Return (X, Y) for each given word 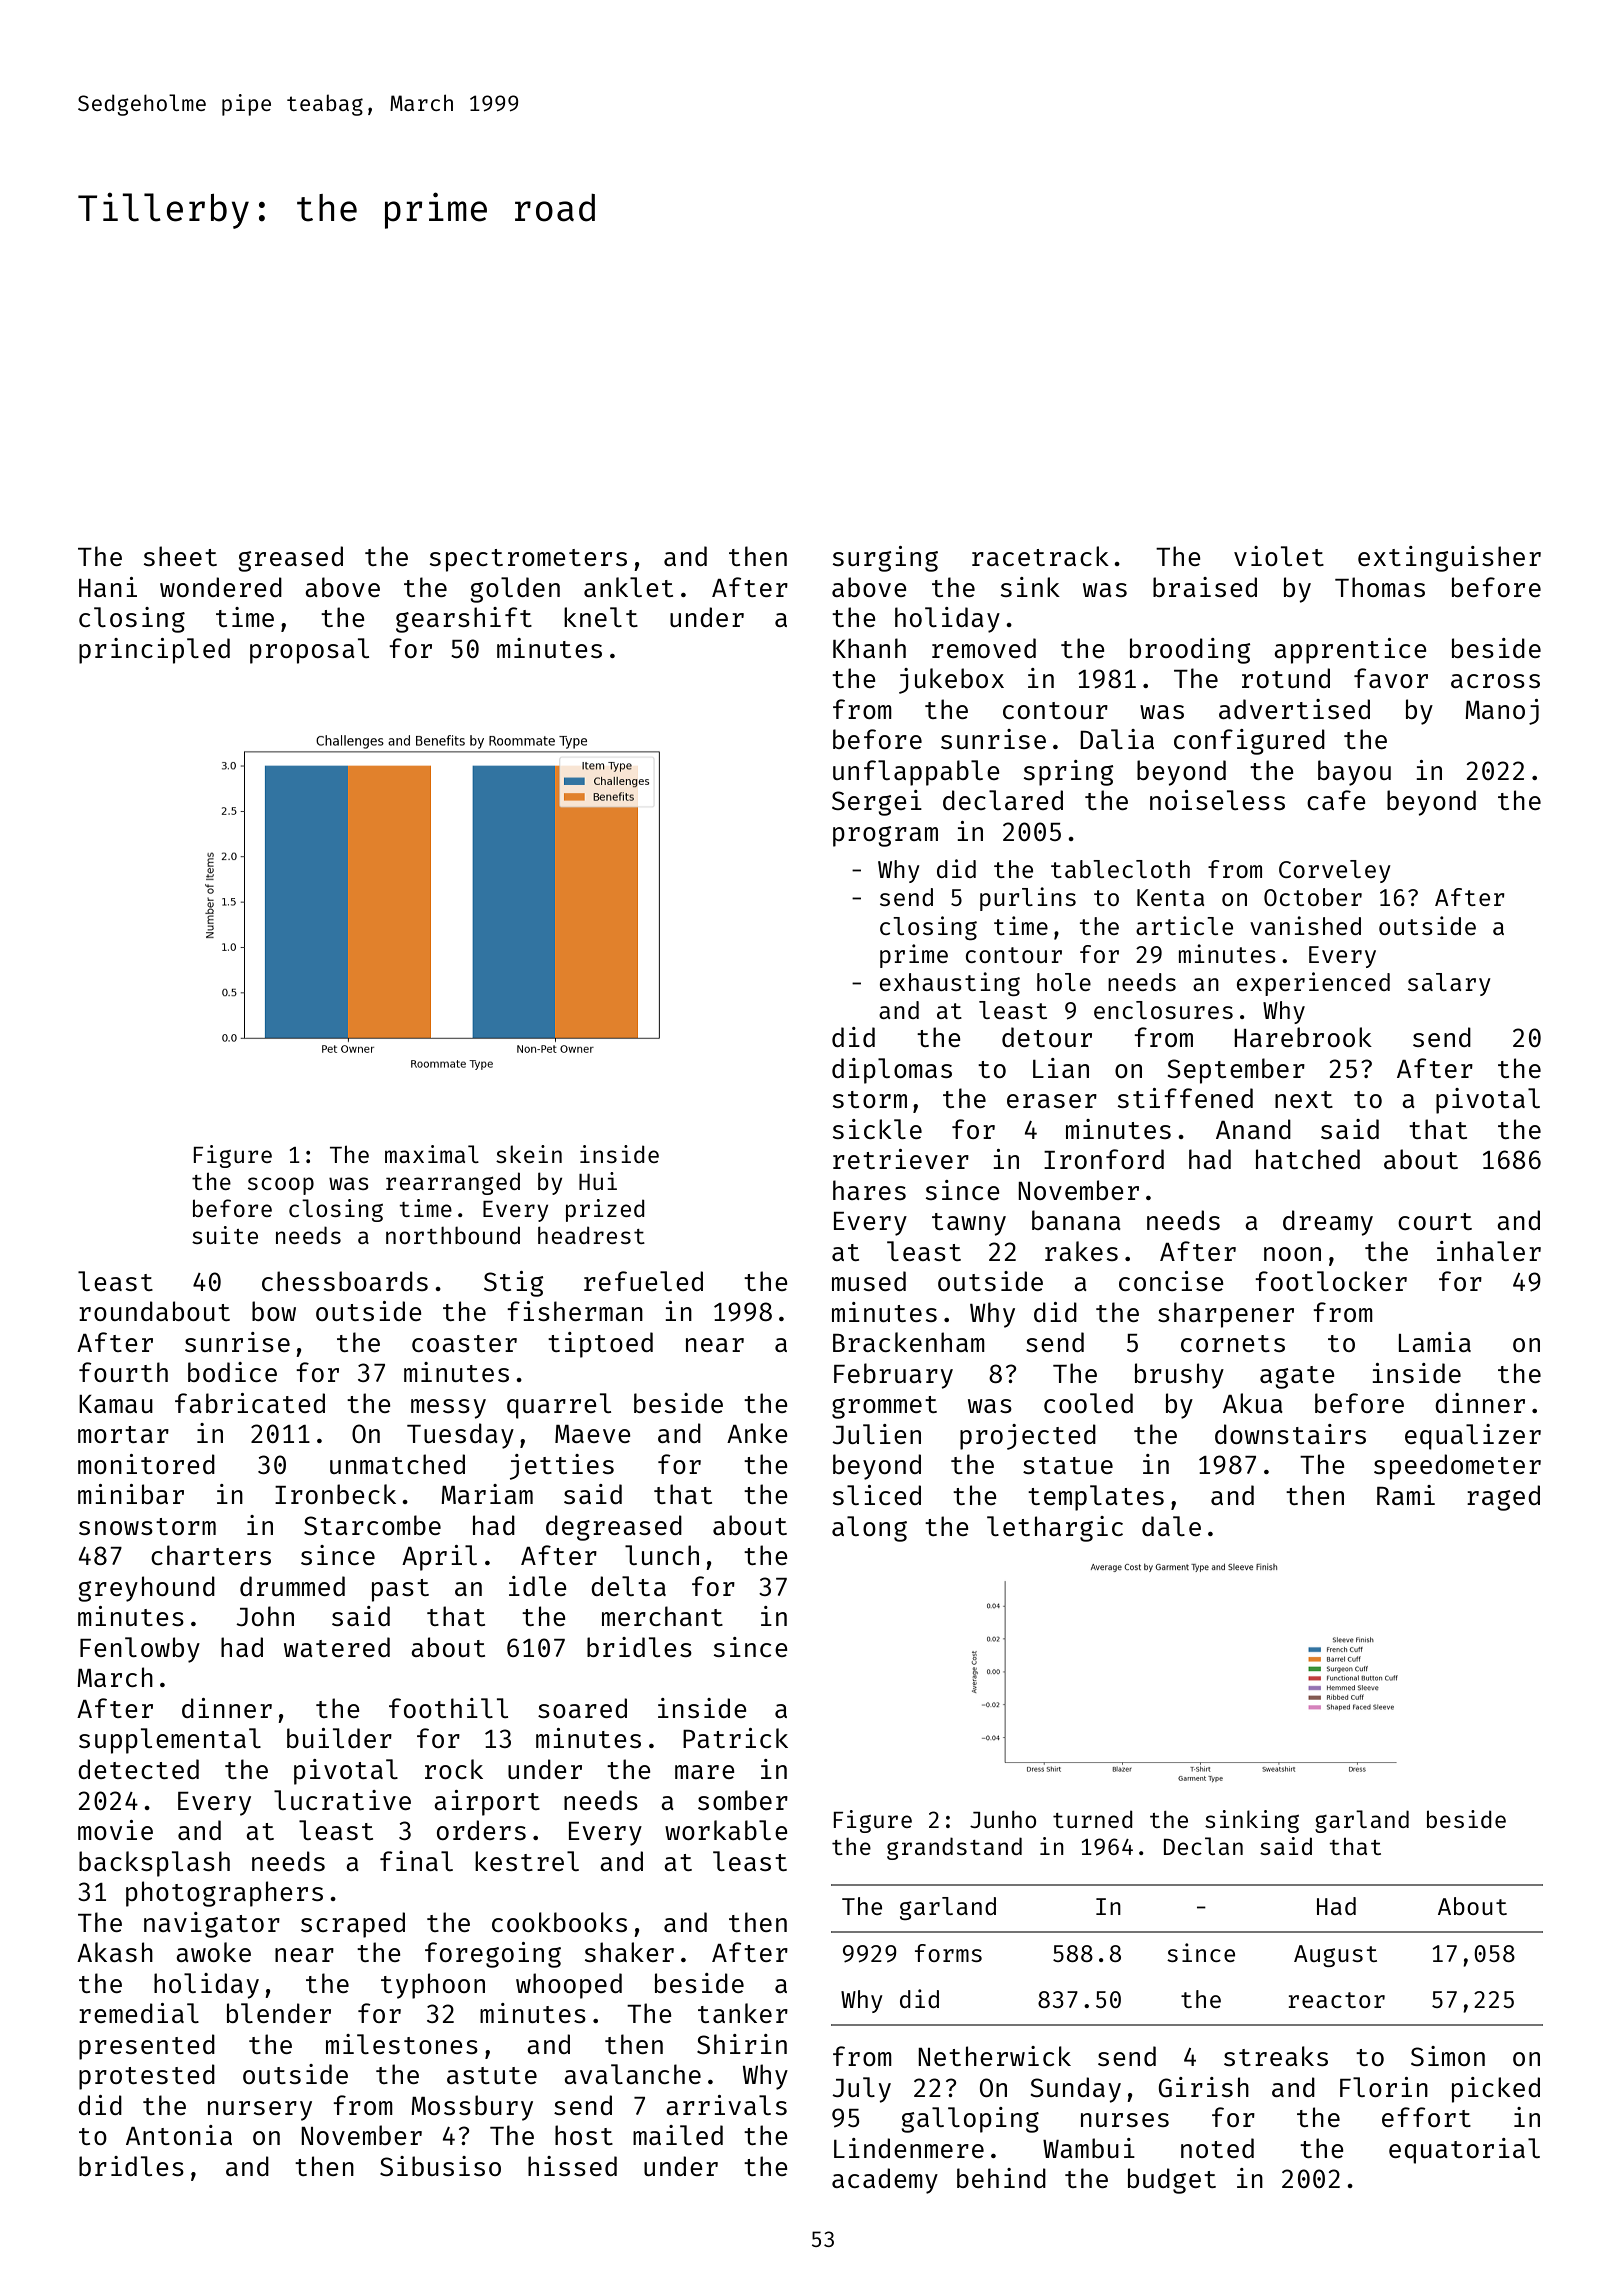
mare (705, 1772)
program (885, 836)
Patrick (735, 1738)
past (400, 1590)
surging (885, 559)
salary (1449, 984)
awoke (213, 1952)
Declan (1203, 1846)
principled (154, 651)
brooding (1190, 651)
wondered (221, 587)
